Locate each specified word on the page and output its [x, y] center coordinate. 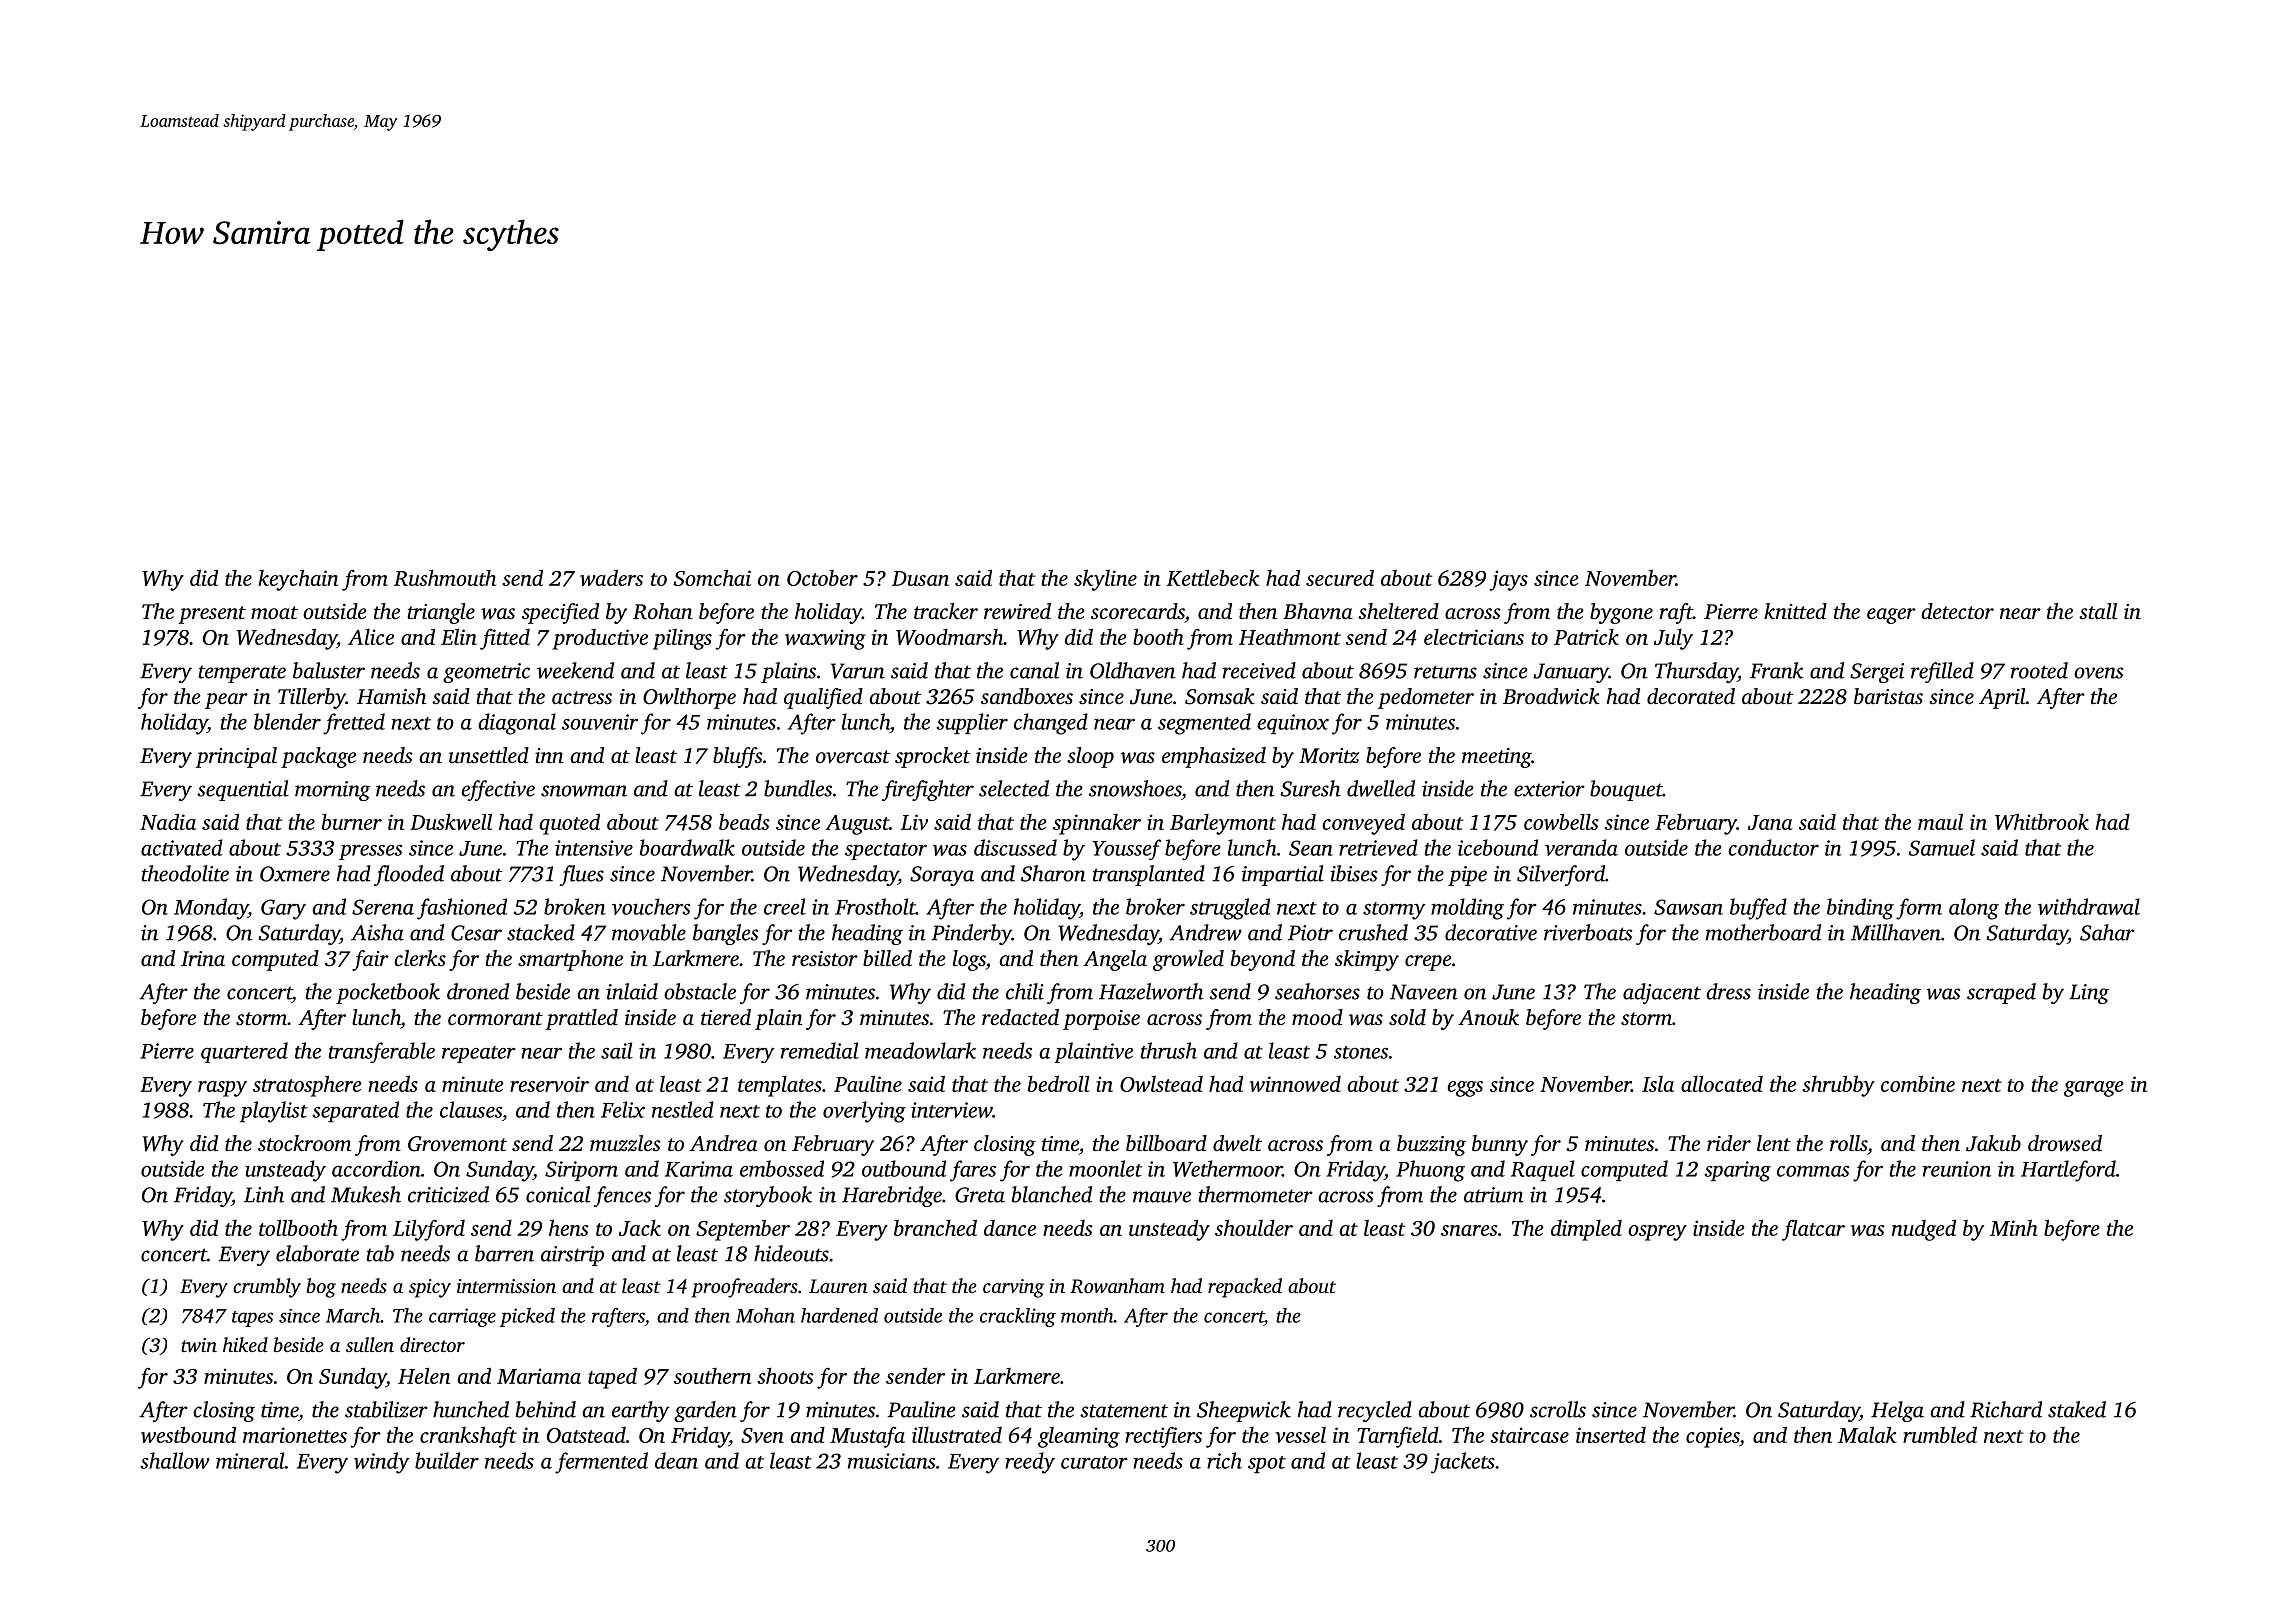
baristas [1888, 696]
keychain [298, 580]
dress [1728, 991]
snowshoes [1135, 788]
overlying [864, 1112]
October [822, 578]
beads [744, 821]
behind [546, 1409]
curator [1094, 1462]
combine [1918, 1083]
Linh [264, 1194]
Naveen [1424, 992]
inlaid [632, 991]
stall [2098, 611]
